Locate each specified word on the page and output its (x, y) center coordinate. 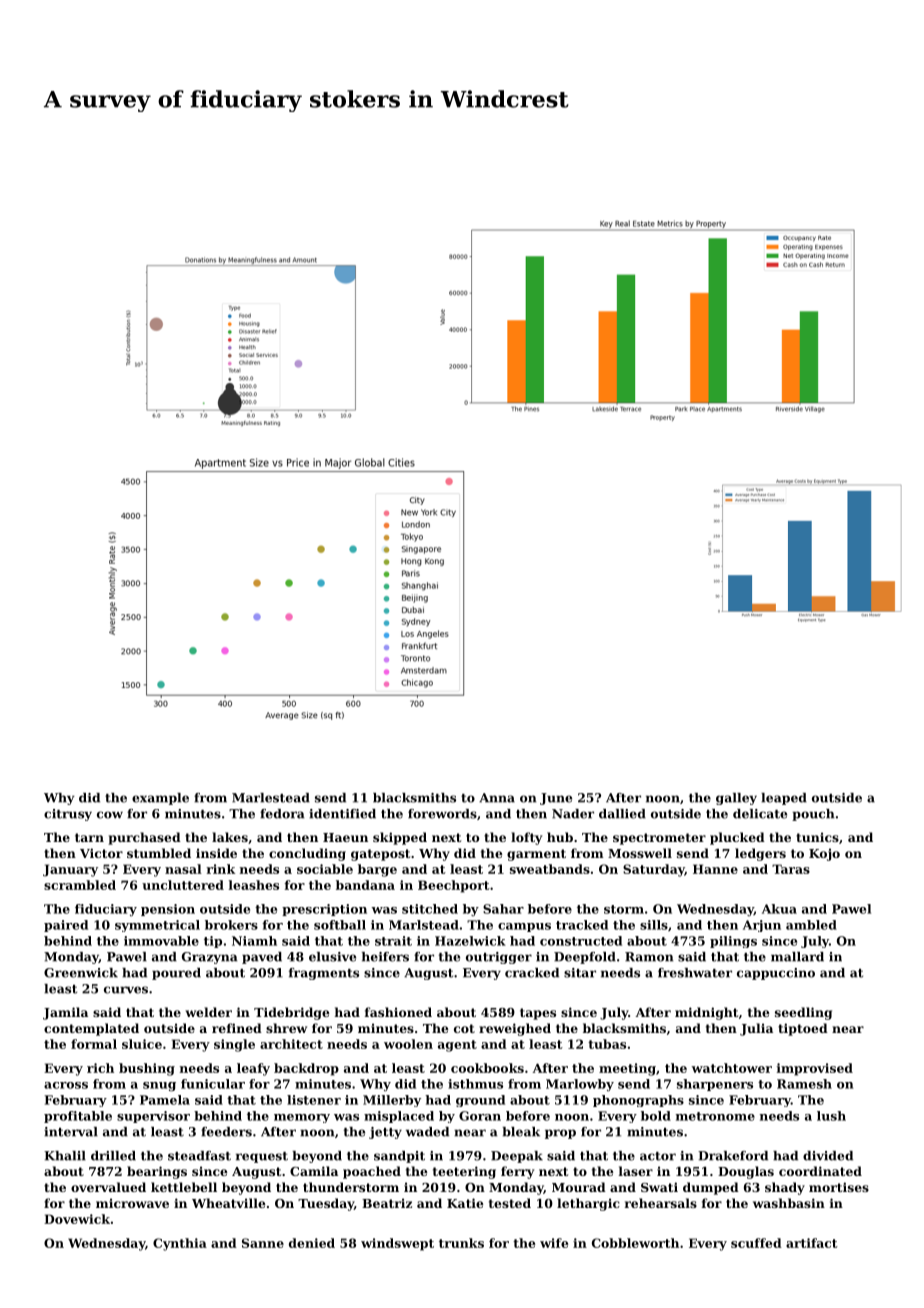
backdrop (306, 1069)
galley (736, 799)
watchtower (731, 1068)
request (262, 1157)
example (160, 799)
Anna (497, 798)
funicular (213, 1084)
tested (510, 1203)
